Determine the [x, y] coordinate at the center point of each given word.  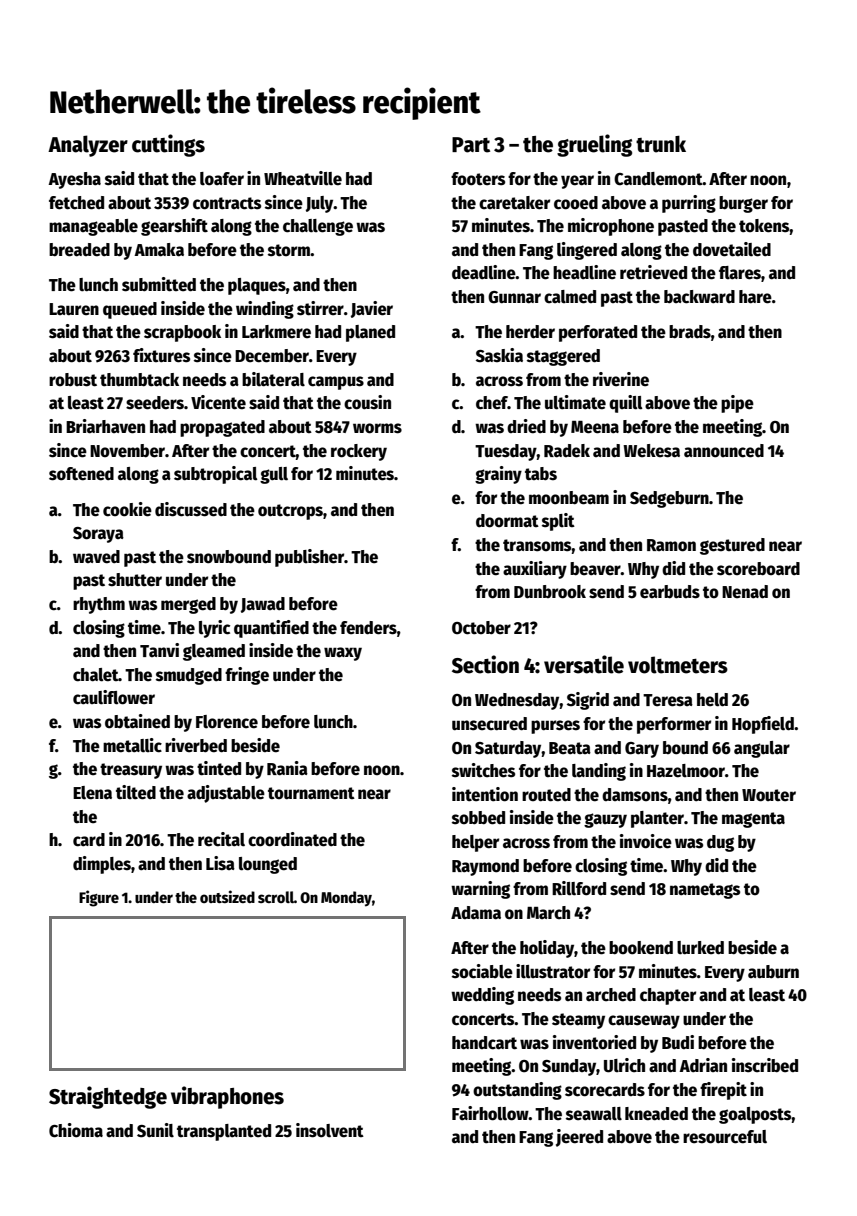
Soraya [98, 535]
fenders [368, 628]
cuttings [168, 145]
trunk [661, 144]
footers [478, 179]
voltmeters [678, 665]
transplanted [224, 1132]
